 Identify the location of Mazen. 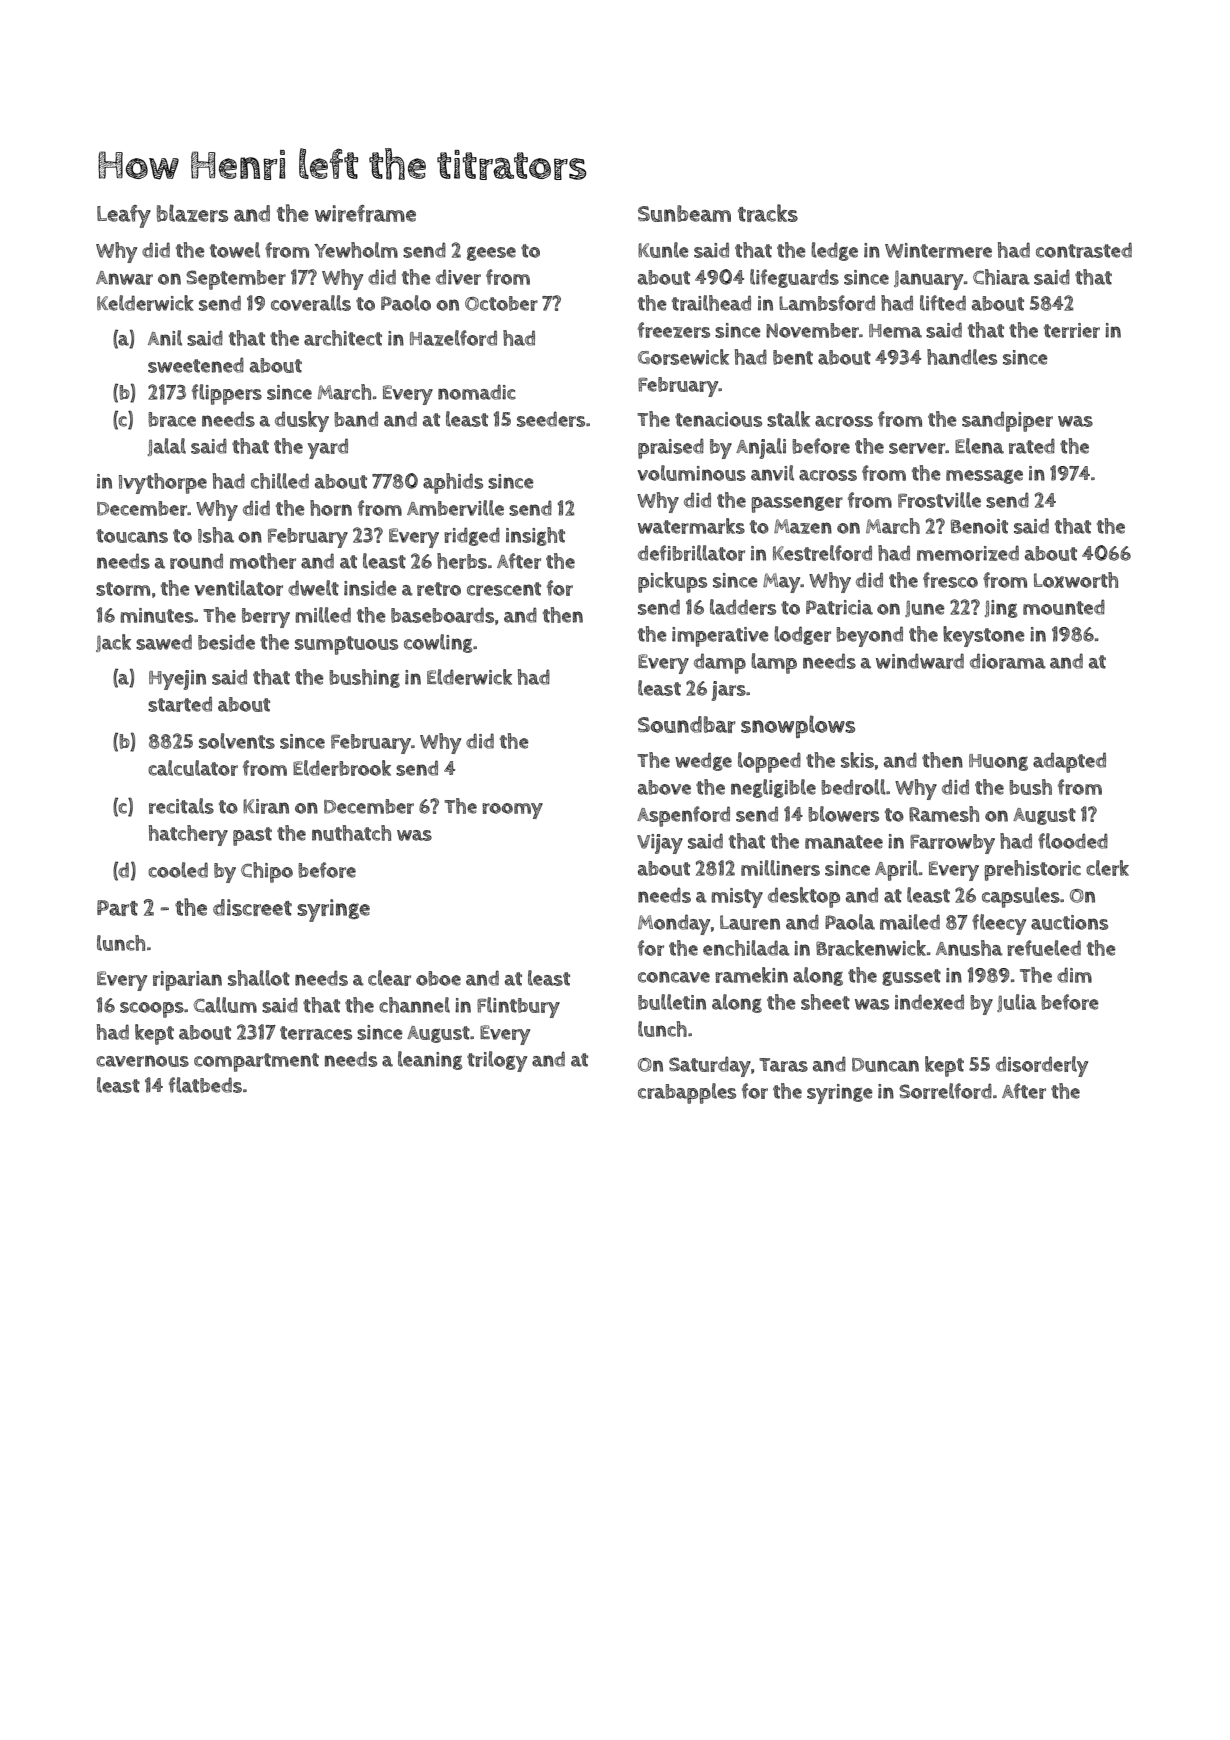
(803, 526).
